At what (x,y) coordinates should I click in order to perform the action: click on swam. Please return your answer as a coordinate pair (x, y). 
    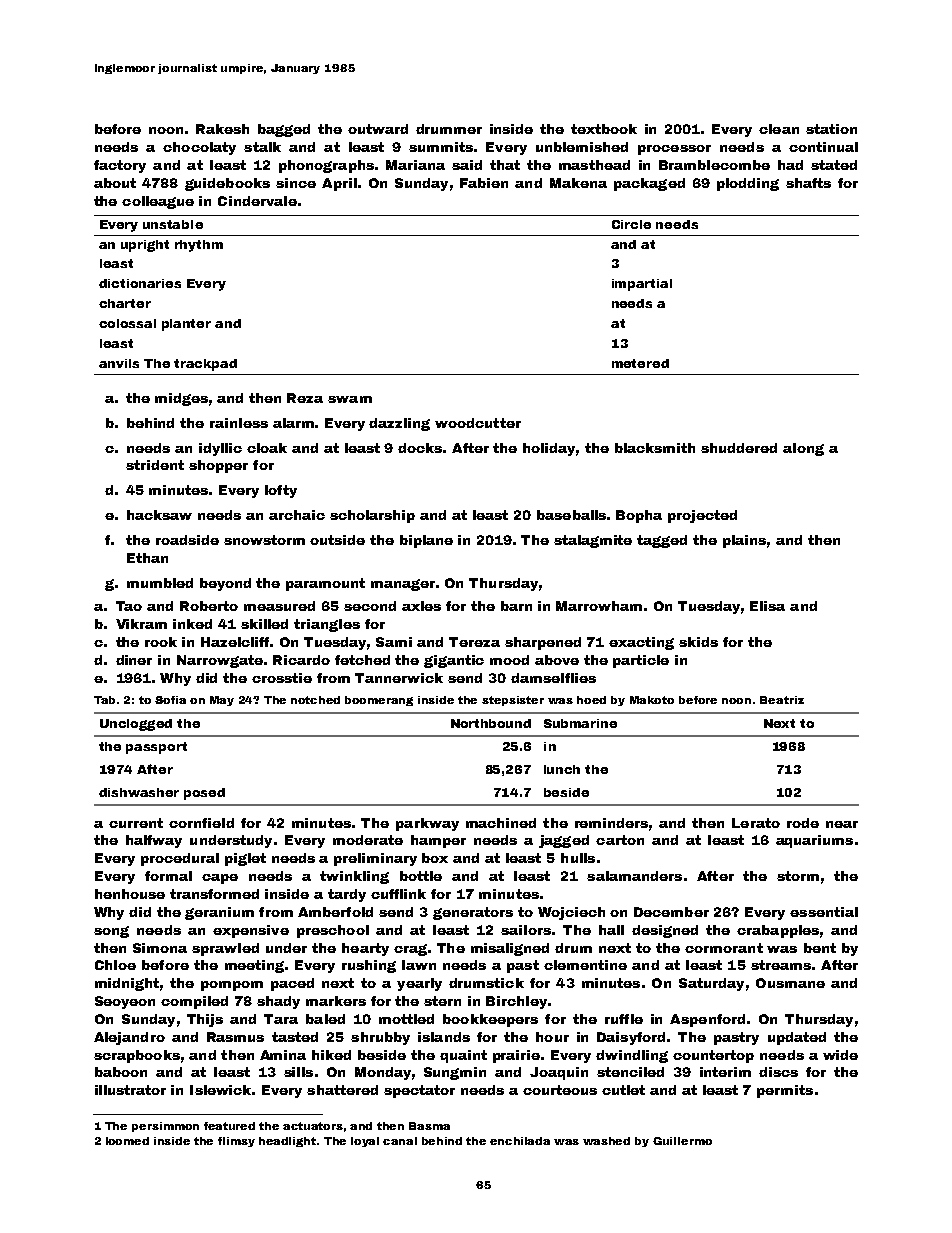
    Looking at the image, I should click on (350, 399).
